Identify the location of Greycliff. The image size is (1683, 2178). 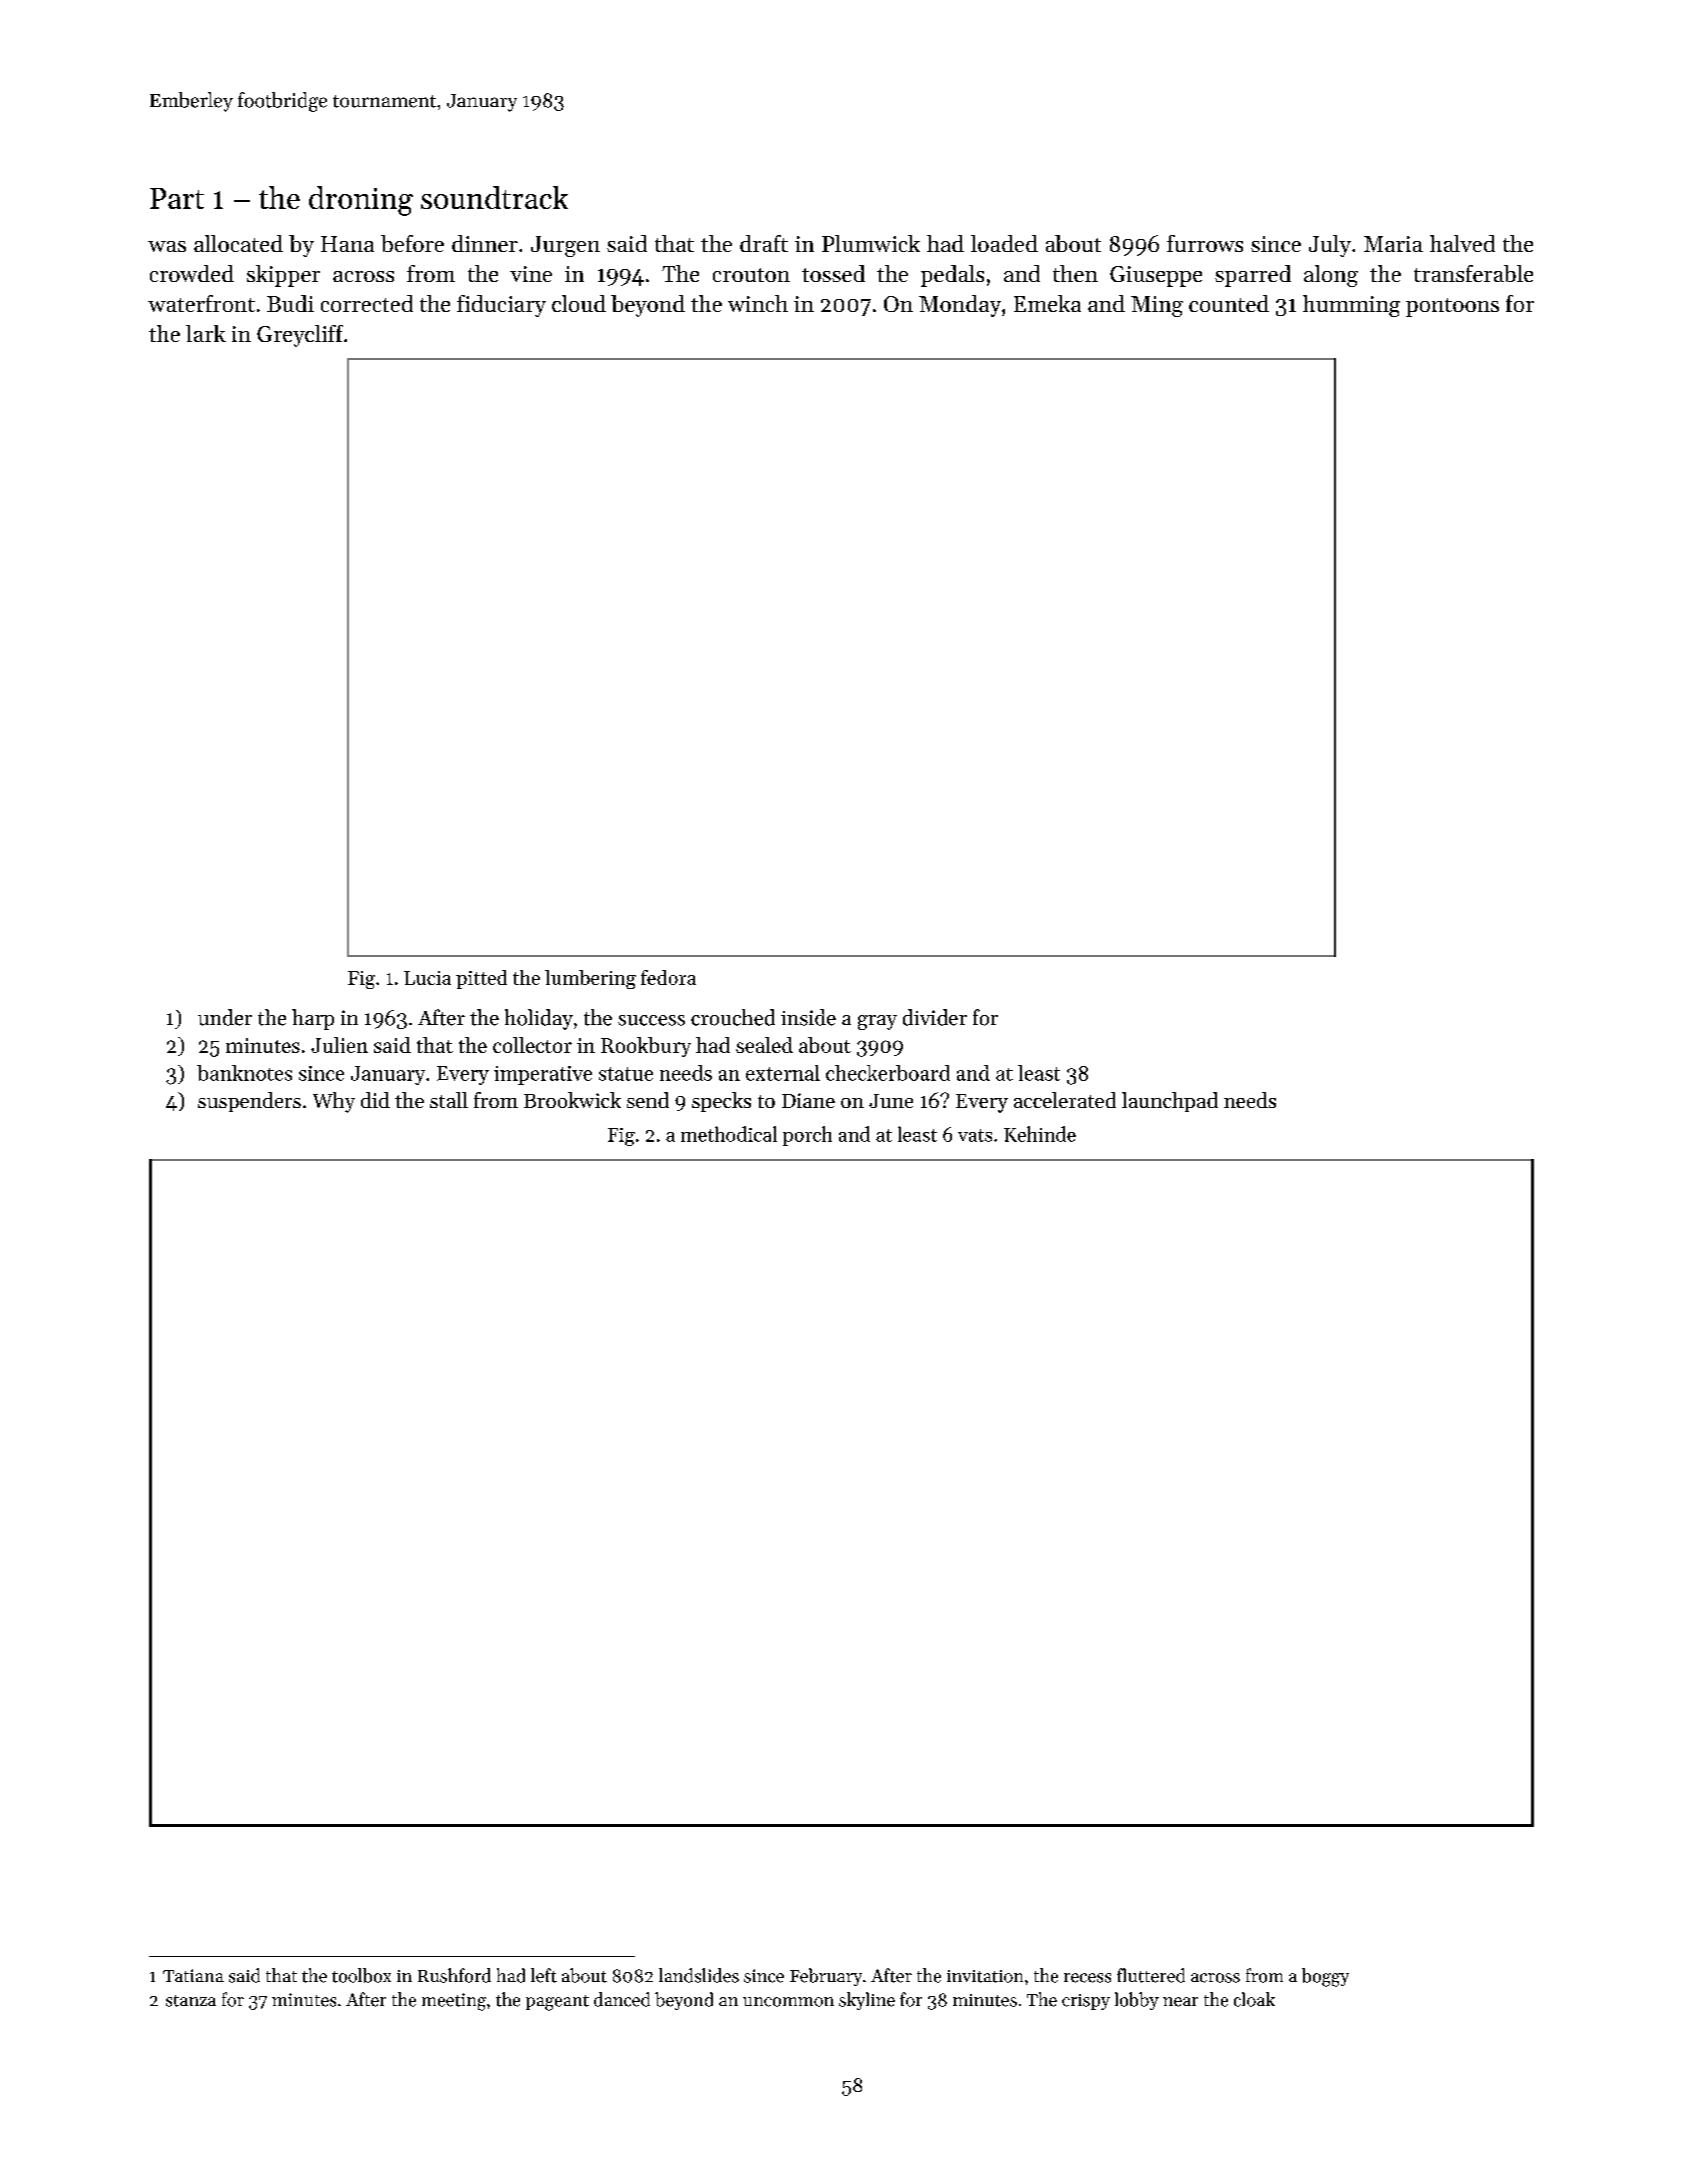
(300, 336).
